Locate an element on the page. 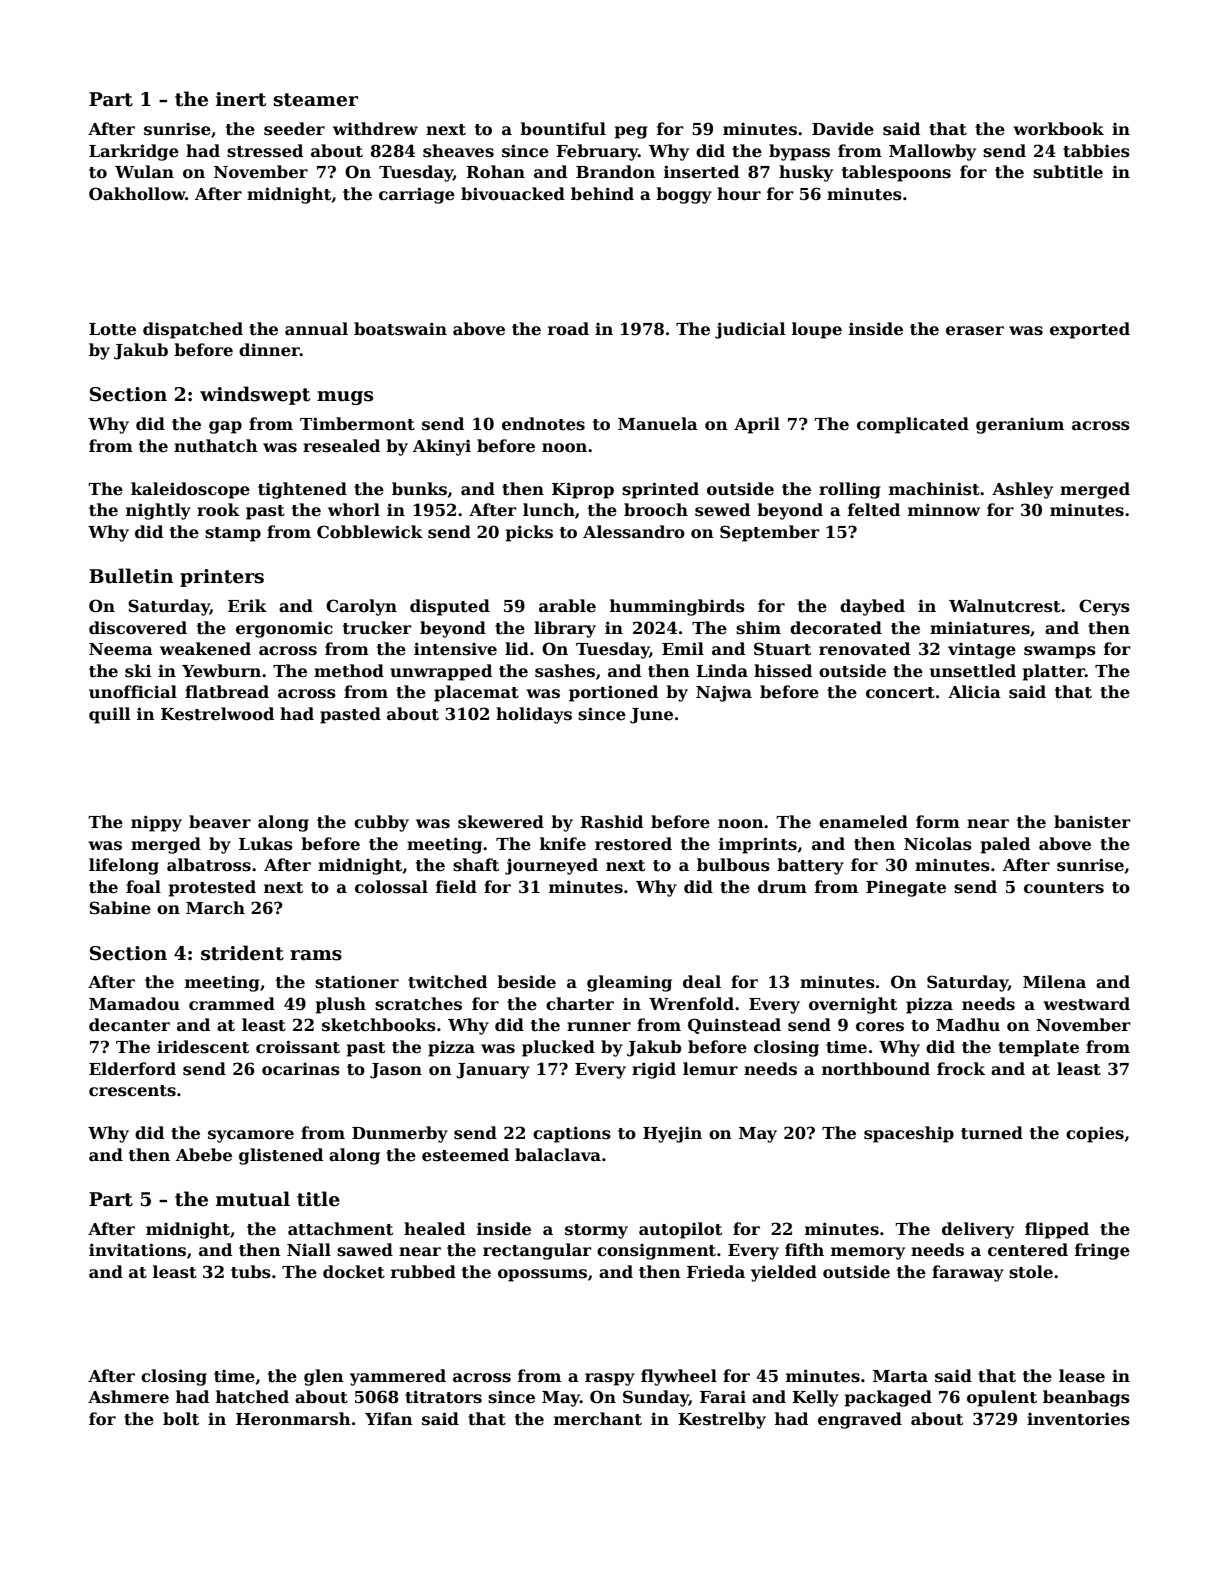 Image resolution: width=1219 pixels, height=1578 pixels. docket is located at coordinates (354, 1272).
